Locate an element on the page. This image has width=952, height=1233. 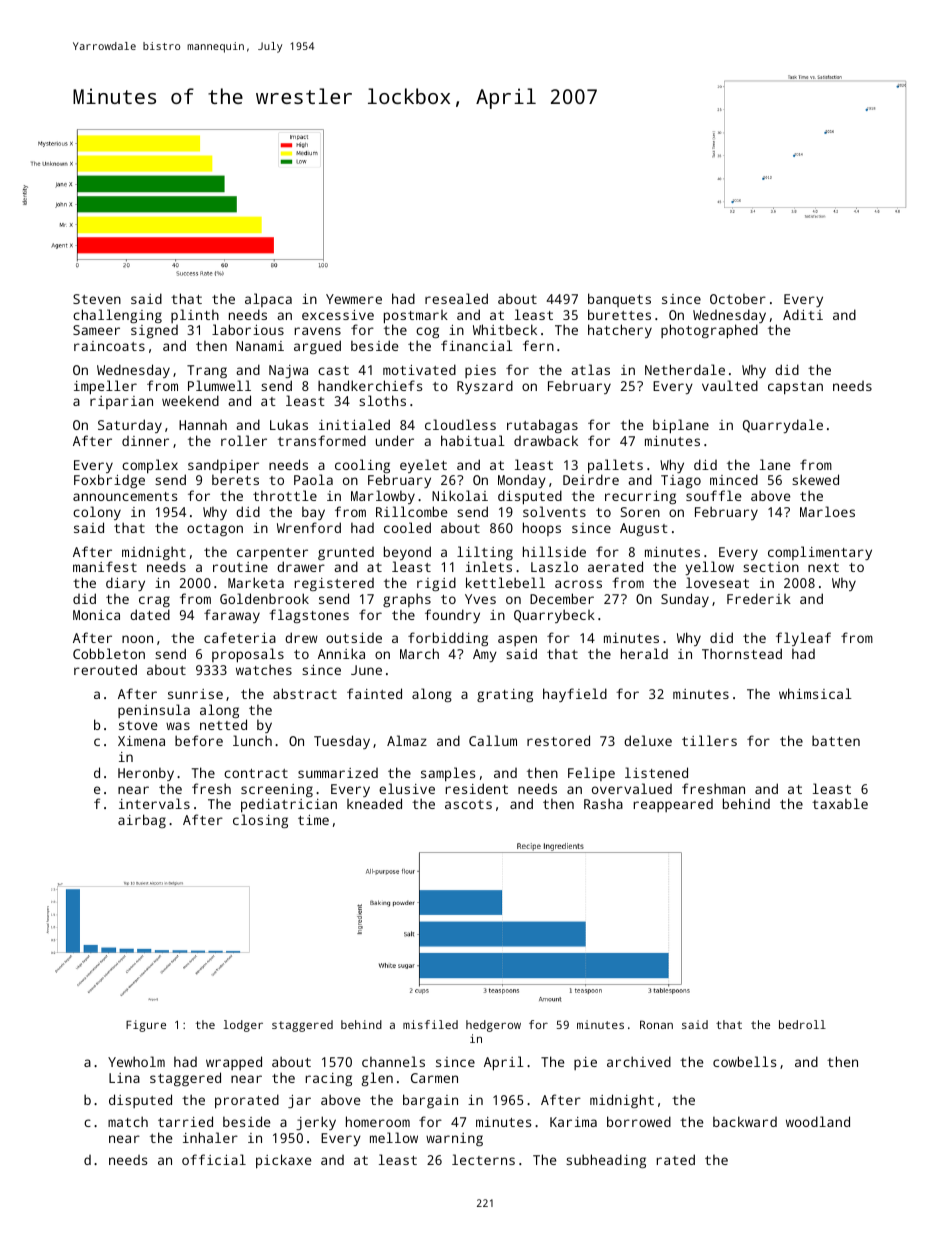
reappeared is located at coordinates (673, 805).
